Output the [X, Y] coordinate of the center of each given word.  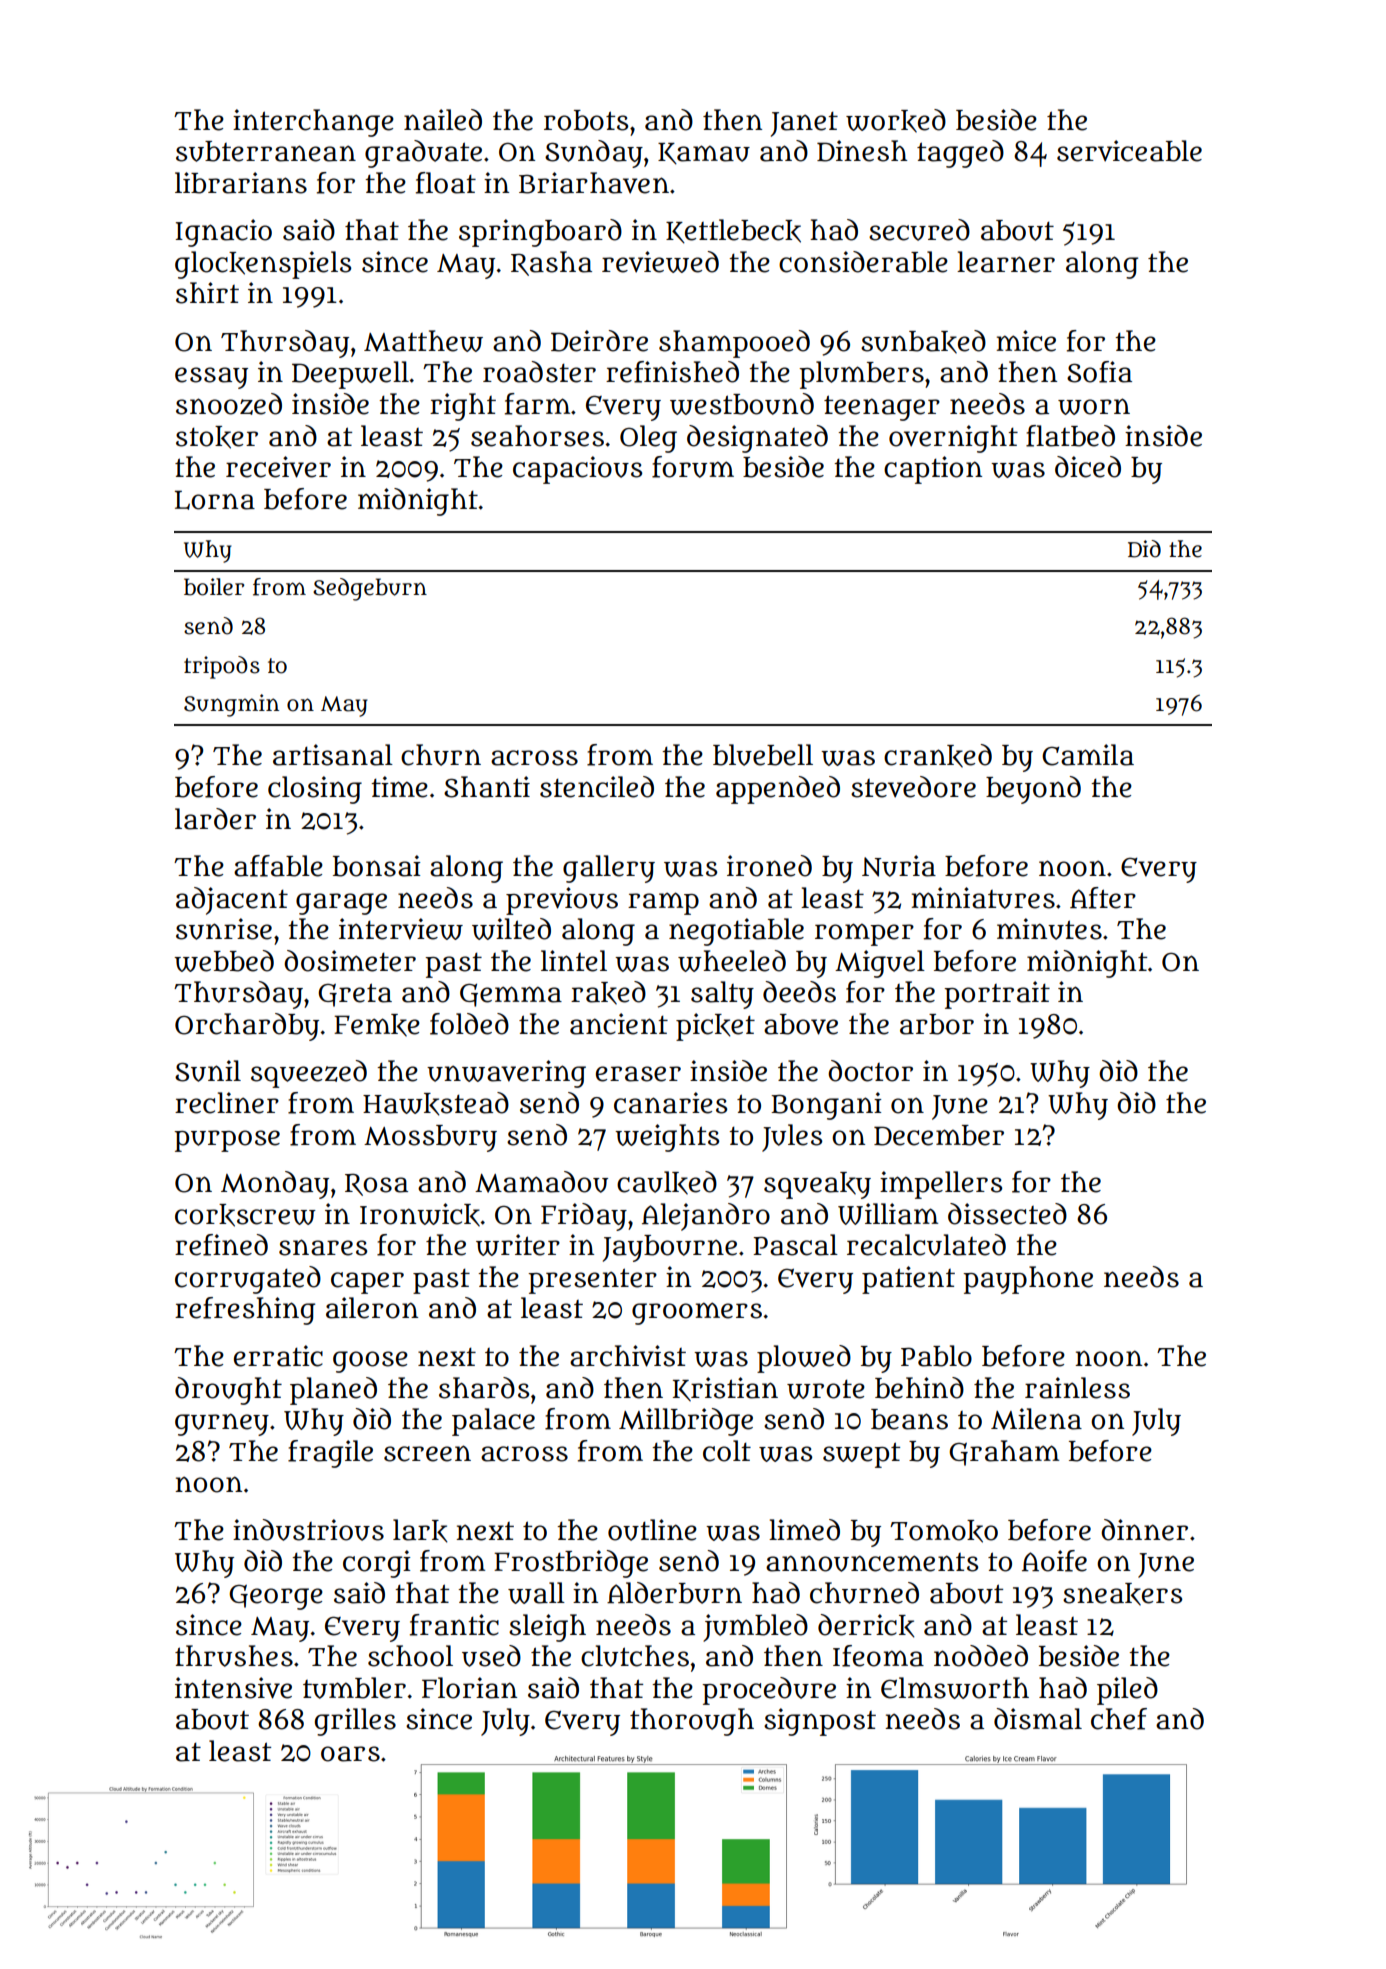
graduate [423, 154]
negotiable [736, 932]
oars [350, 1754]
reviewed [660, 262]
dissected [1007, 1214]
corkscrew [245, 1215]
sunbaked [923, 342]
